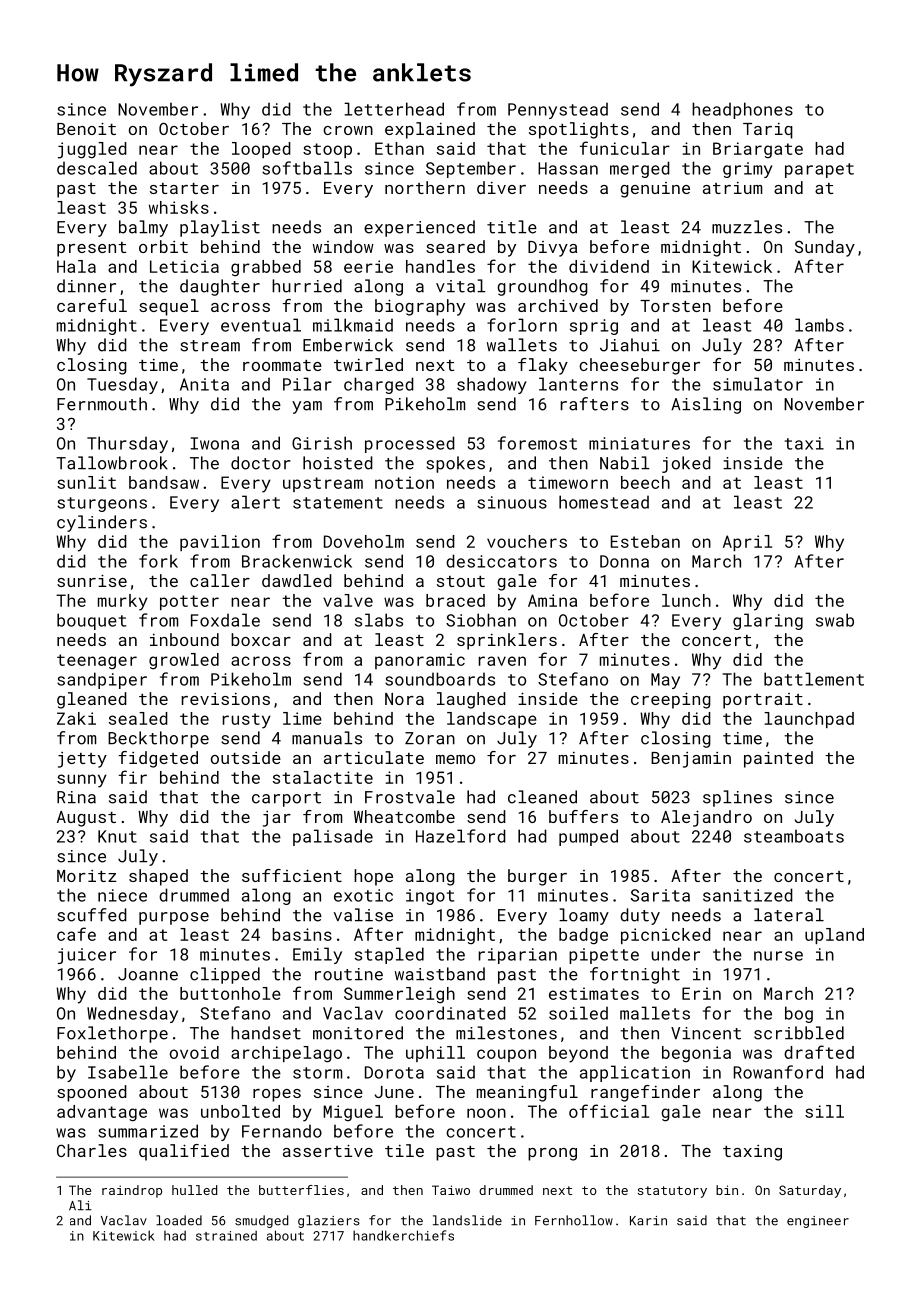 Image resolution: width=924 pixels, height=1308 pixels. I want to click on Tallowbrook, so click(112, 463).
